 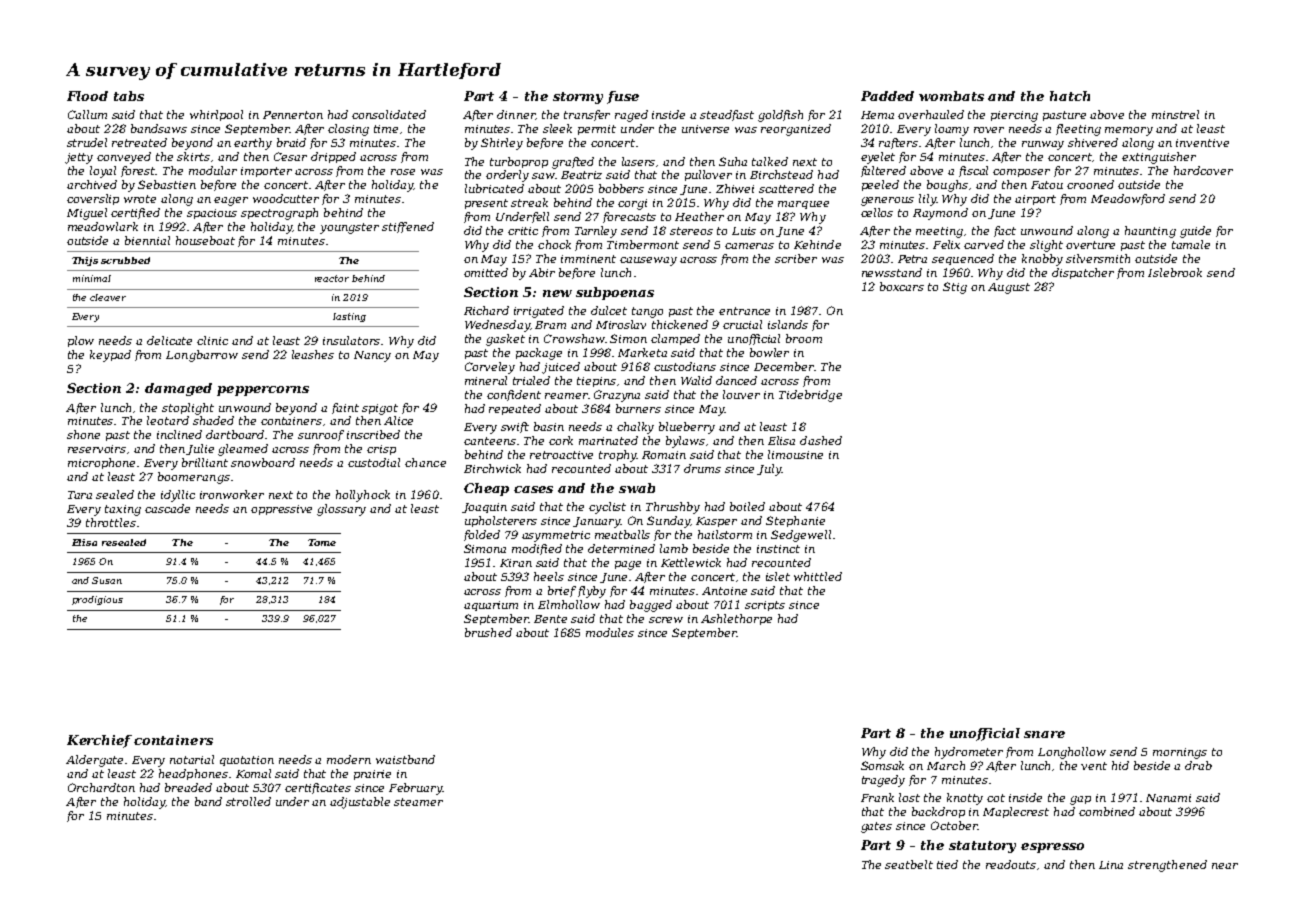 I want to click on Somsak, so click(x=882, y=765).
